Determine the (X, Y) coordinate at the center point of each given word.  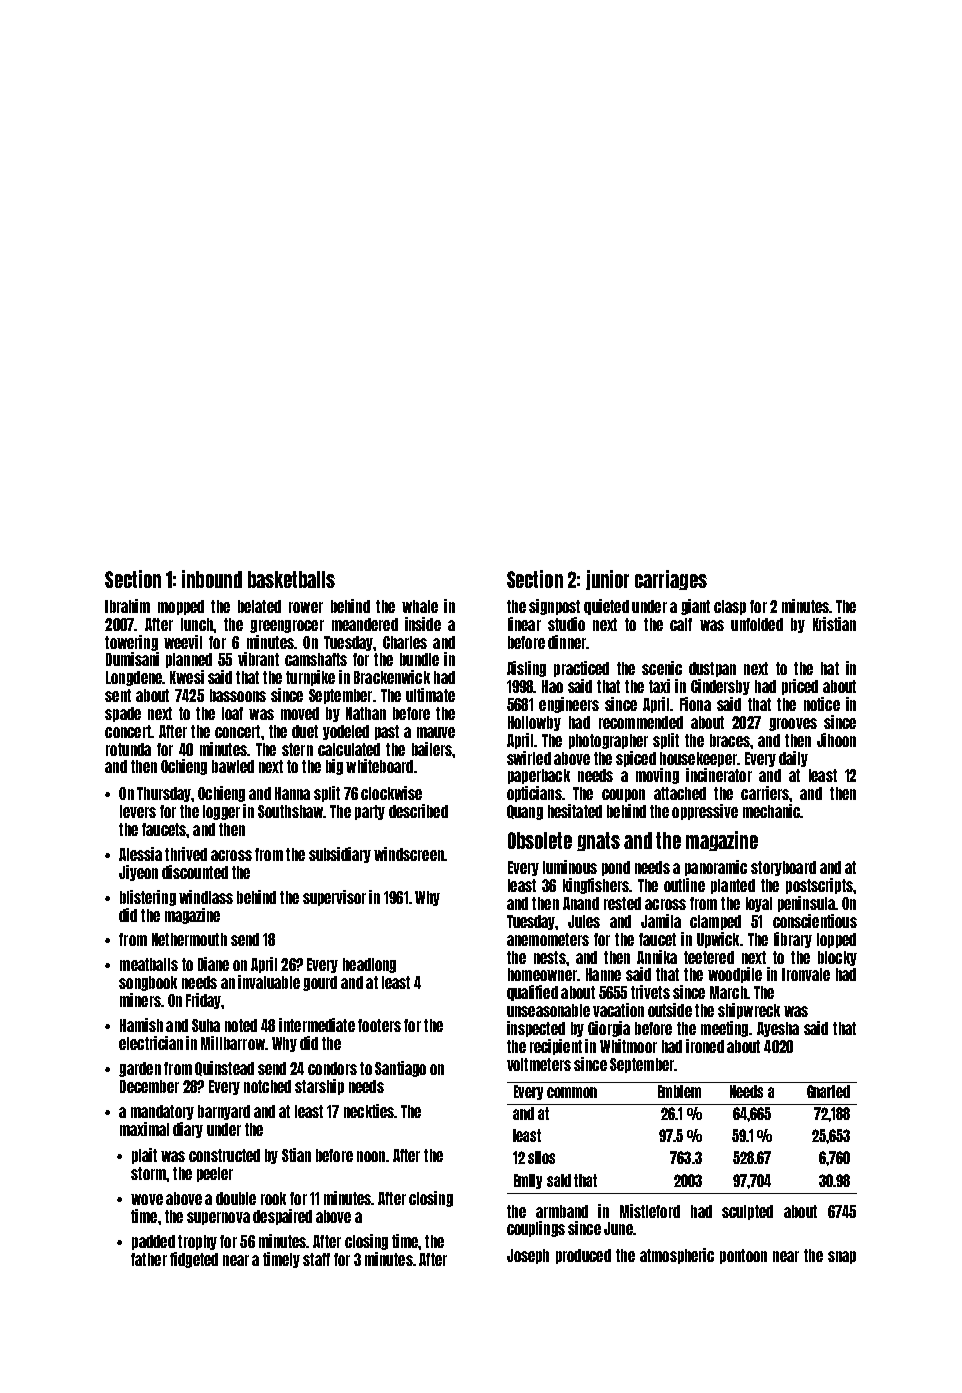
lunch (197, 624)
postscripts (819, 886)
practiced (581, 669)
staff (316, 1259)
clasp (730, 607)
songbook (148, 983)
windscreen (409, 854)
